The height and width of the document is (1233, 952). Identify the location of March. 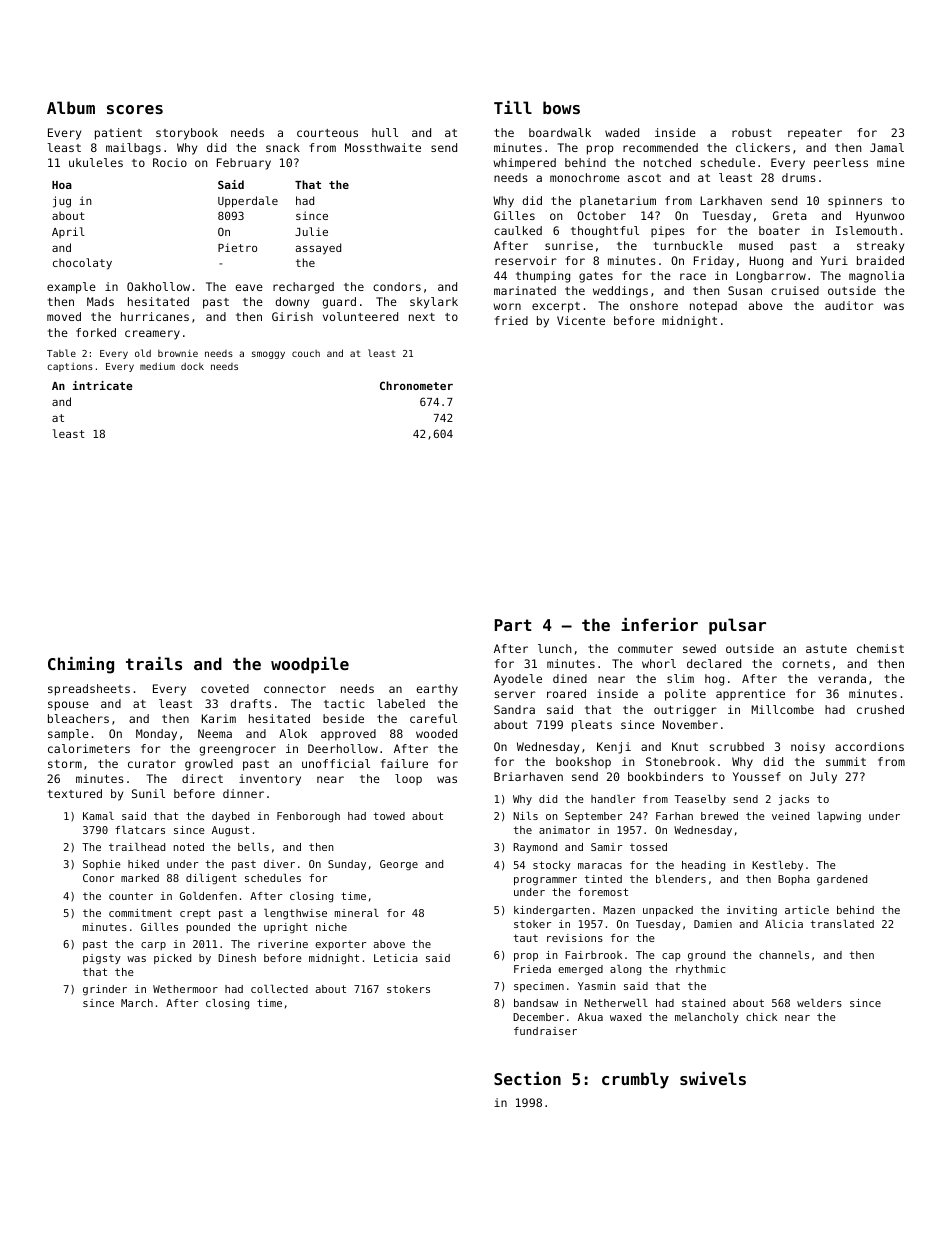
(137, 1003).
